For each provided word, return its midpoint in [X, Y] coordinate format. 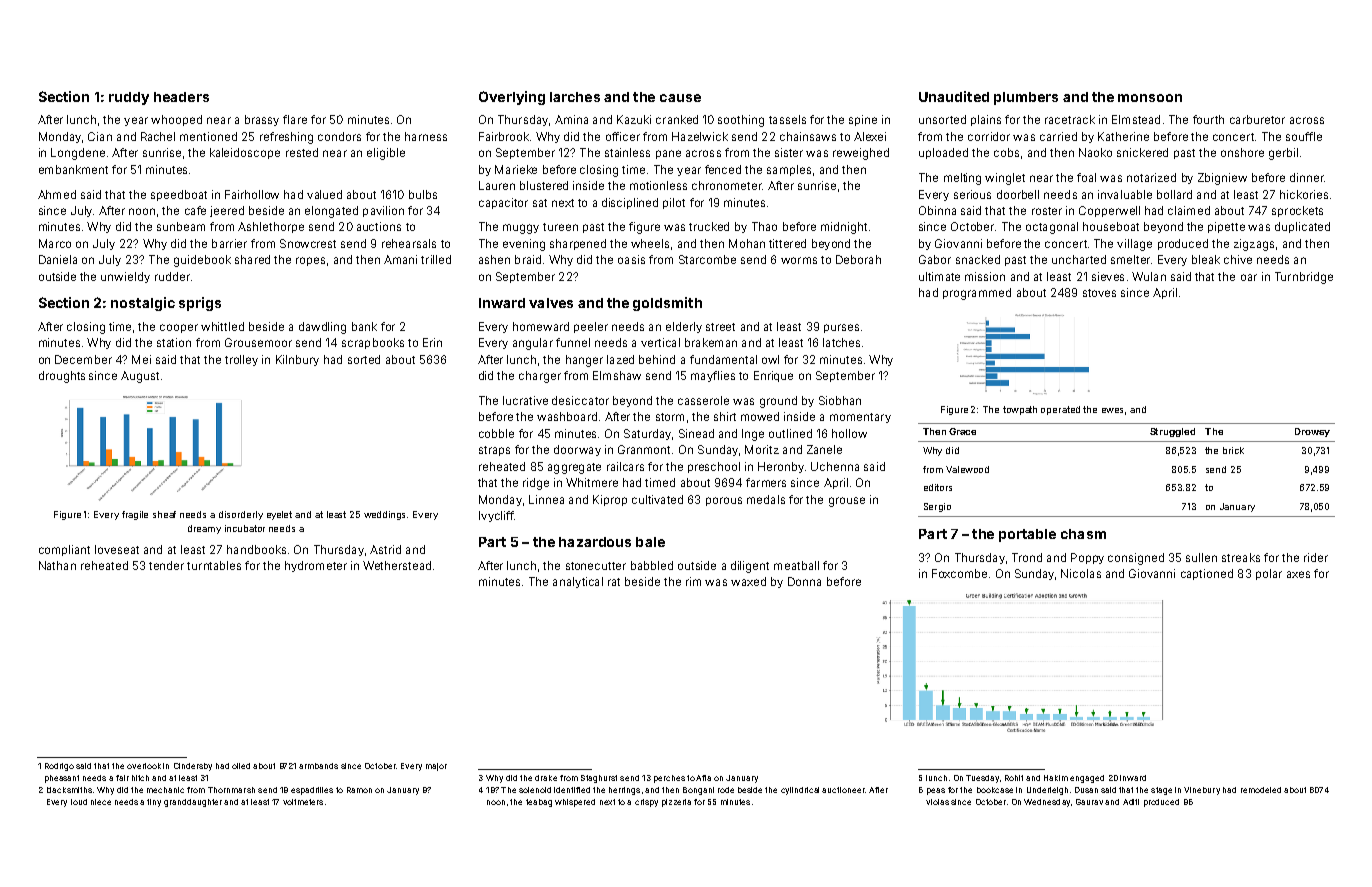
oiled [241, 766]
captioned [1207, 574]
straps [494, 451]
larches [575, 97]
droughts [62, 377]
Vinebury [1202, 791]
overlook [144, 766]
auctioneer [843, 790]
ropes [310, 261]
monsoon [1150, 98]
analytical [578, 582]
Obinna [937, 210]
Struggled [1172, 432]
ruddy [129, 98]
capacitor [503, 203]
